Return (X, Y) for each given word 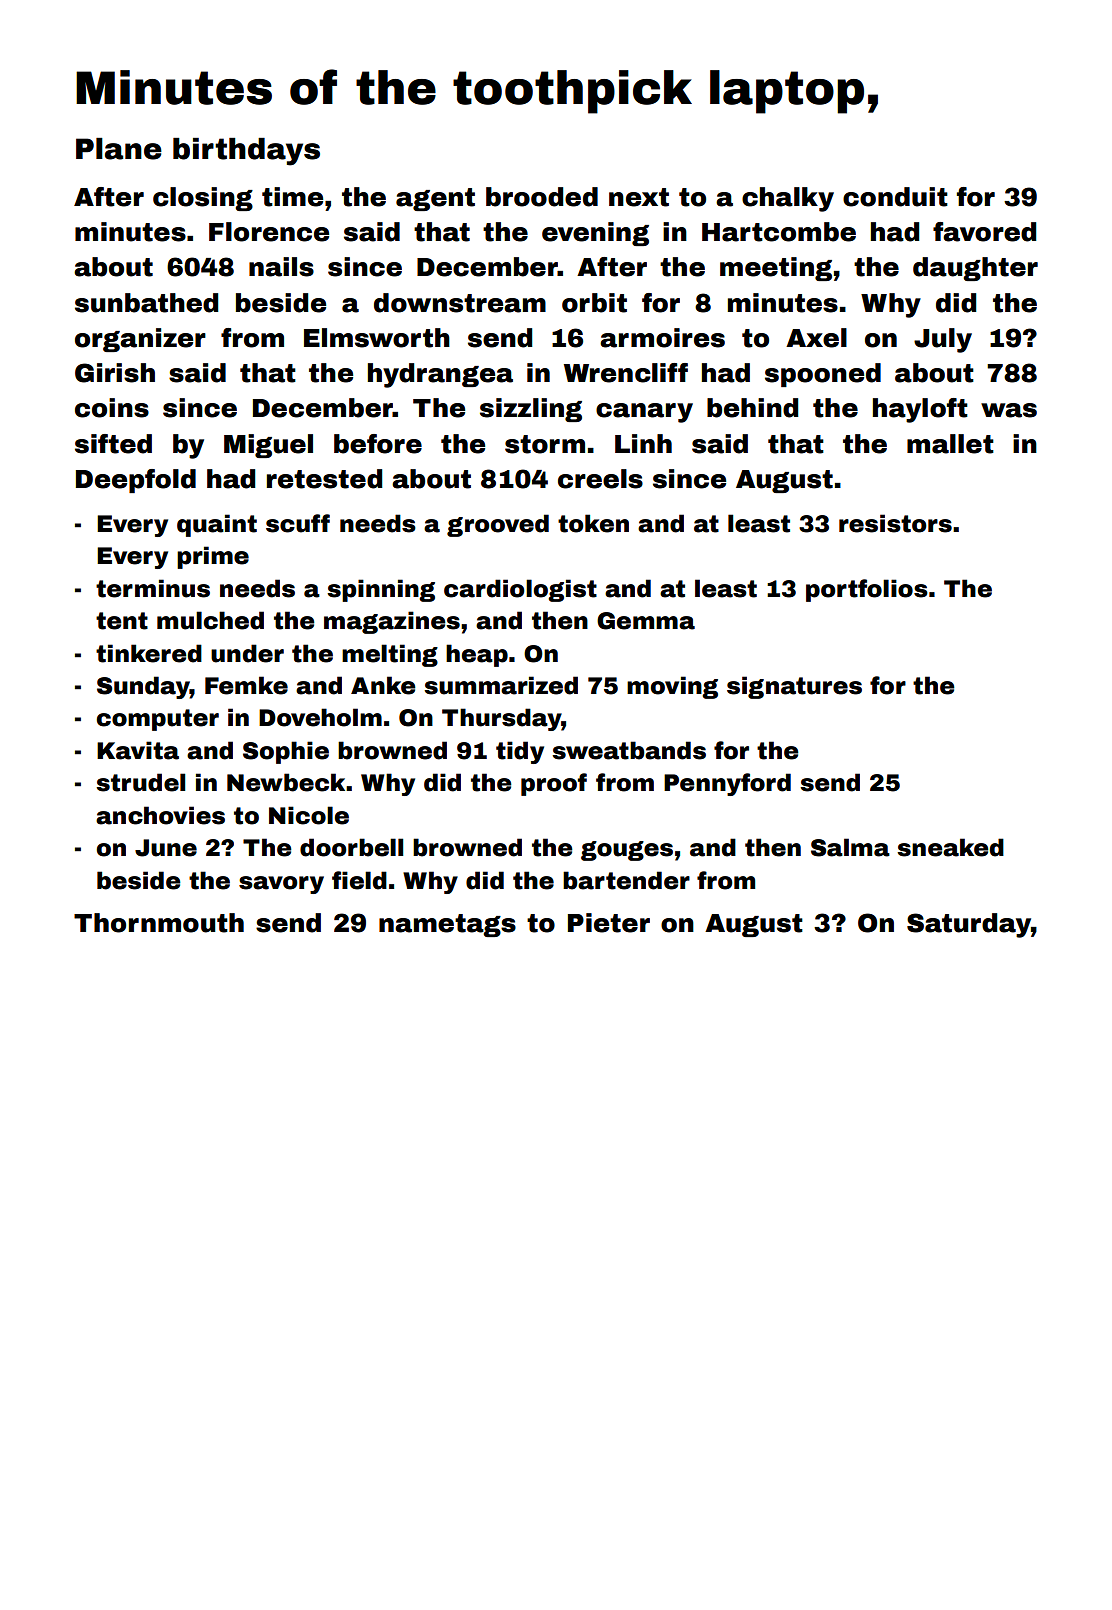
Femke (246, 685)
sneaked (950, 847)
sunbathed (146, 303)
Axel (816, 338)
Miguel (268, 446)
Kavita (138, 750)
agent (435, 199)
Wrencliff (626, 373)
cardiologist (520, 590)
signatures (794, 687)
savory (281, 885)
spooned (823, 375)
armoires (662, 338)
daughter (975, 269)
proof (554, 784)
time (292, 197)
